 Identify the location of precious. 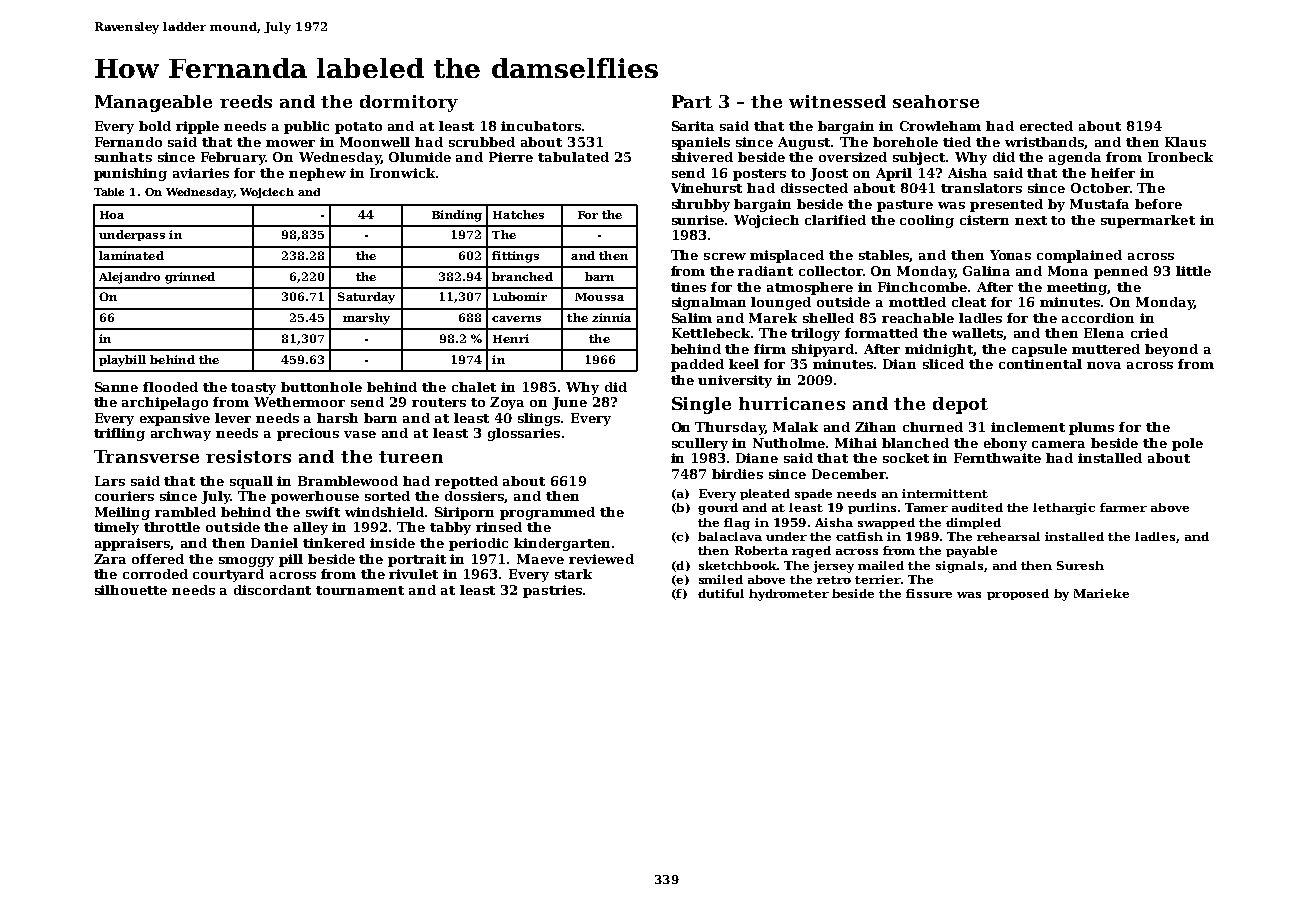
(308, 434).
